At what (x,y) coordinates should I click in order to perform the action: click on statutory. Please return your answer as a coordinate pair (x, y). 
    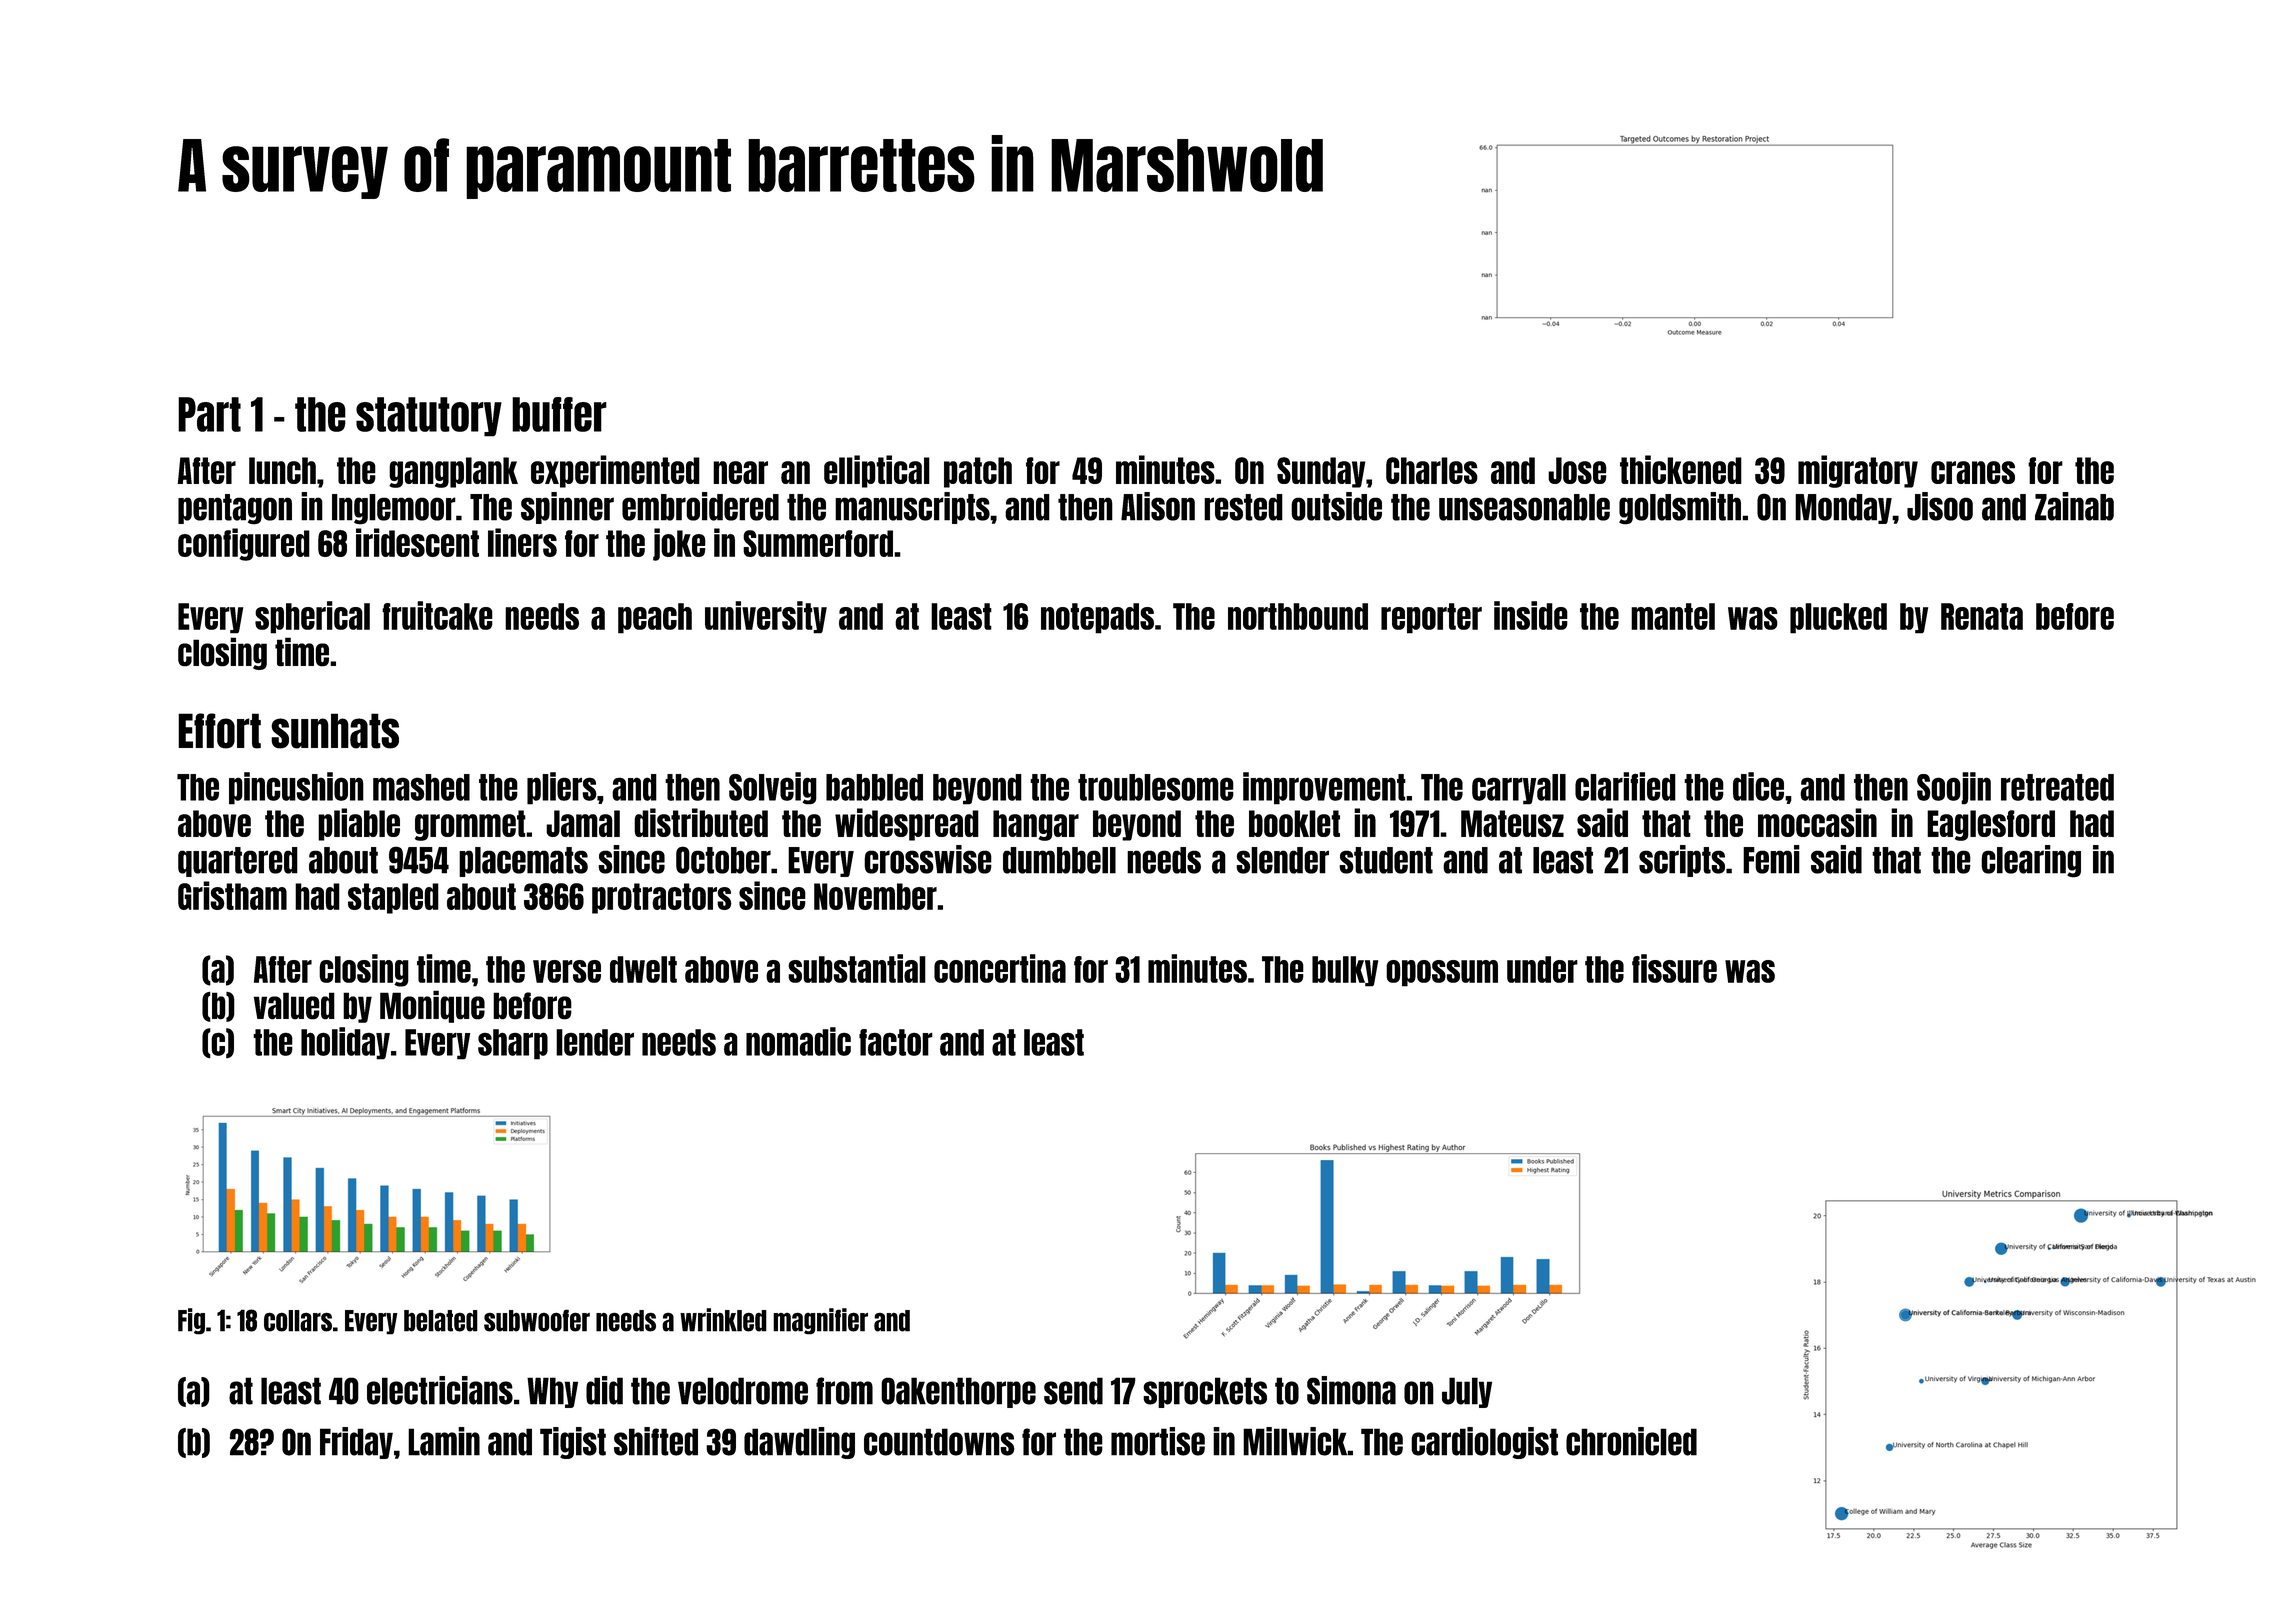
    Looking at the image, I should click on (429, 417).
